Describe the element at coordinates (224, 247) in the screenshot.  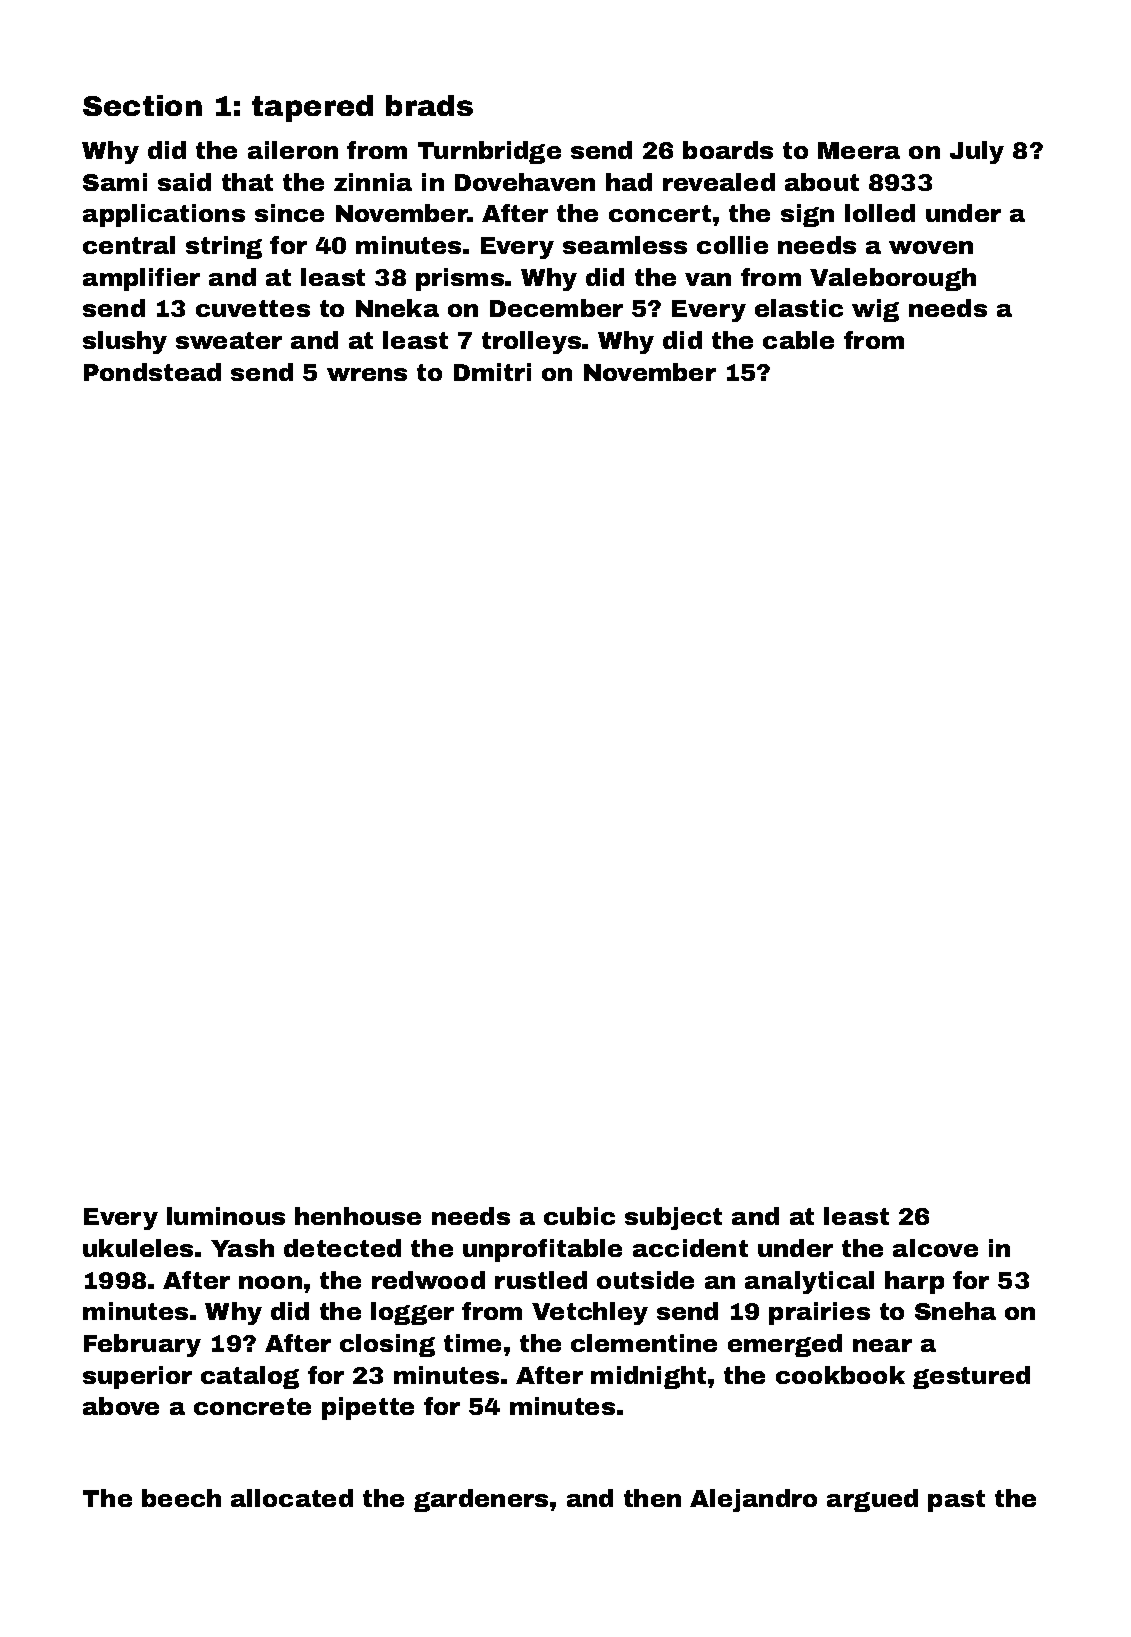
I see `string` at that location.
